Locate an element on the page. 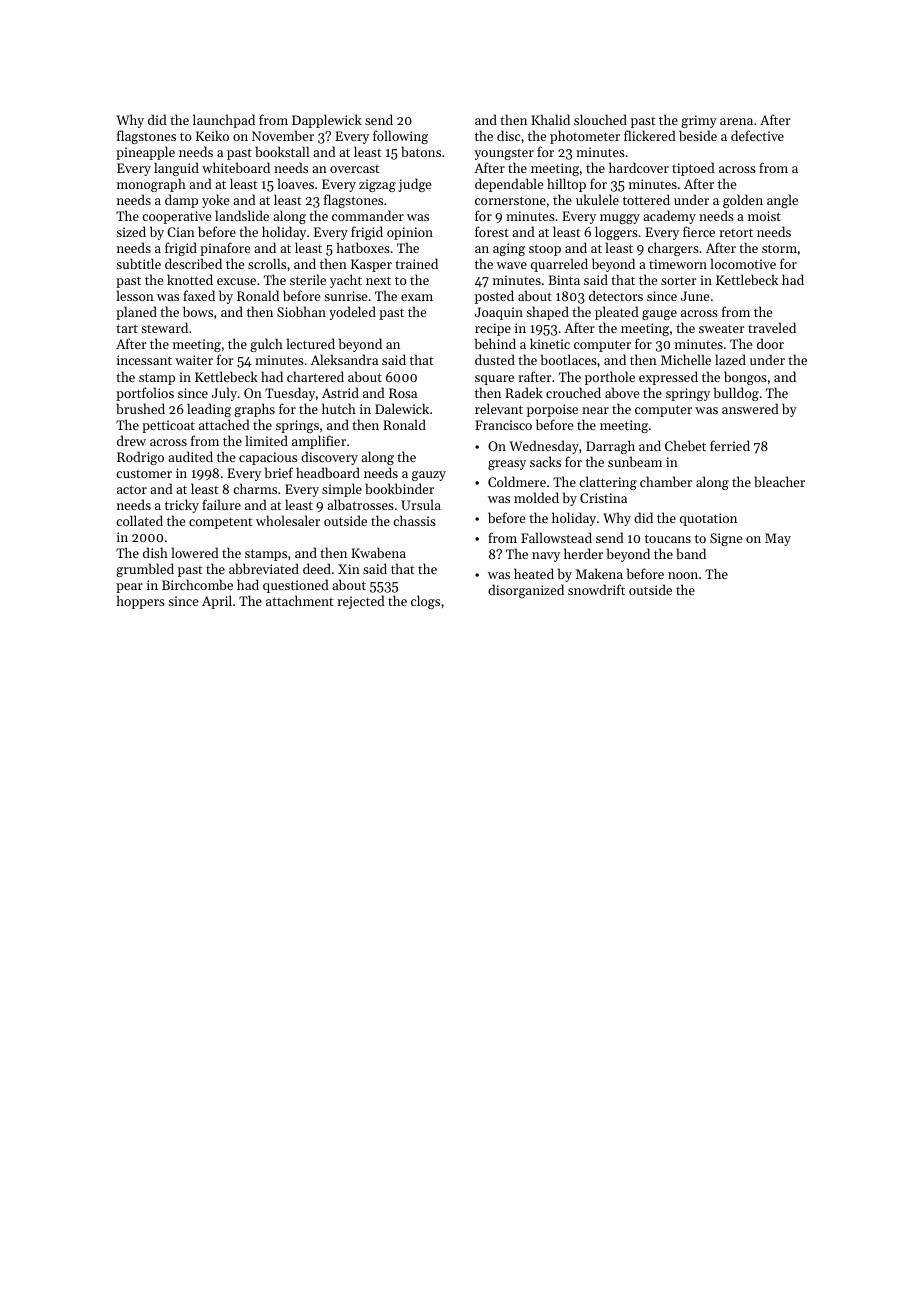 The width and height of the image is (924, 1308). snowdrift is located at coordinates (596, 589).
